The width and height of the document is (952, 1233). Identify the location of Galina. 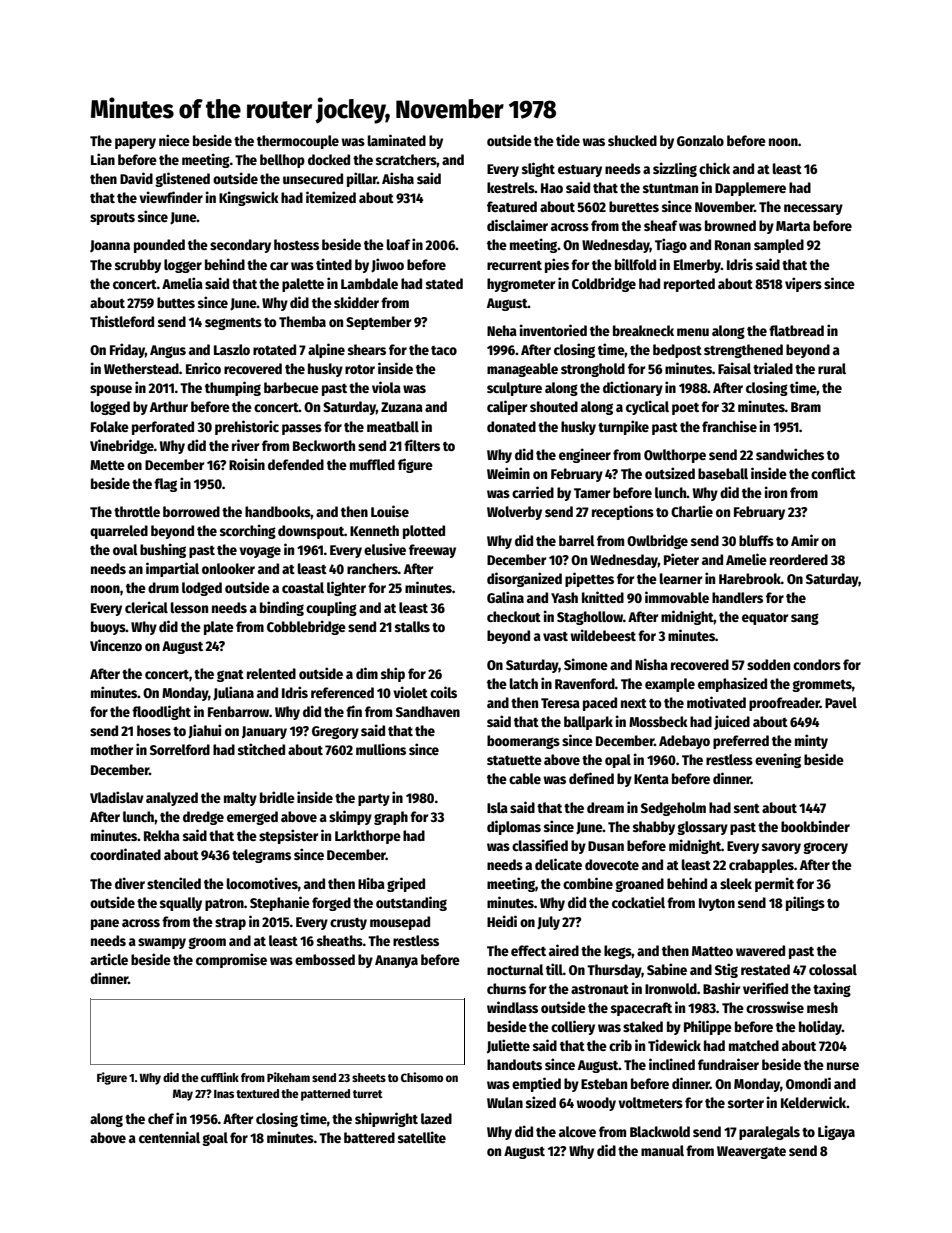
(505, 597).
